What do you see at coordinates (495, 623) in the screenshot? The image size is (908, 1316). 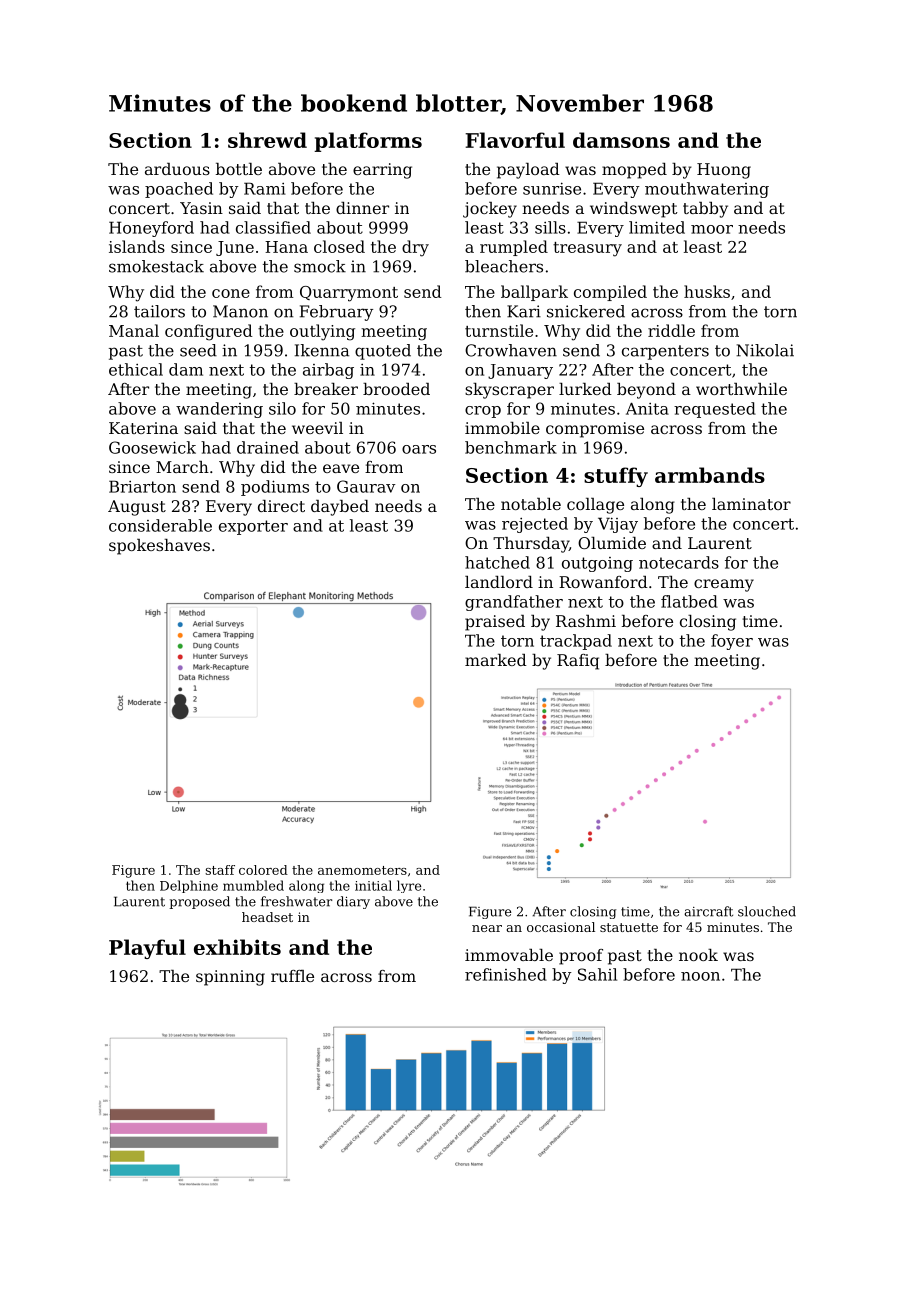 I see `praised` at bounding box center [495, 623].
